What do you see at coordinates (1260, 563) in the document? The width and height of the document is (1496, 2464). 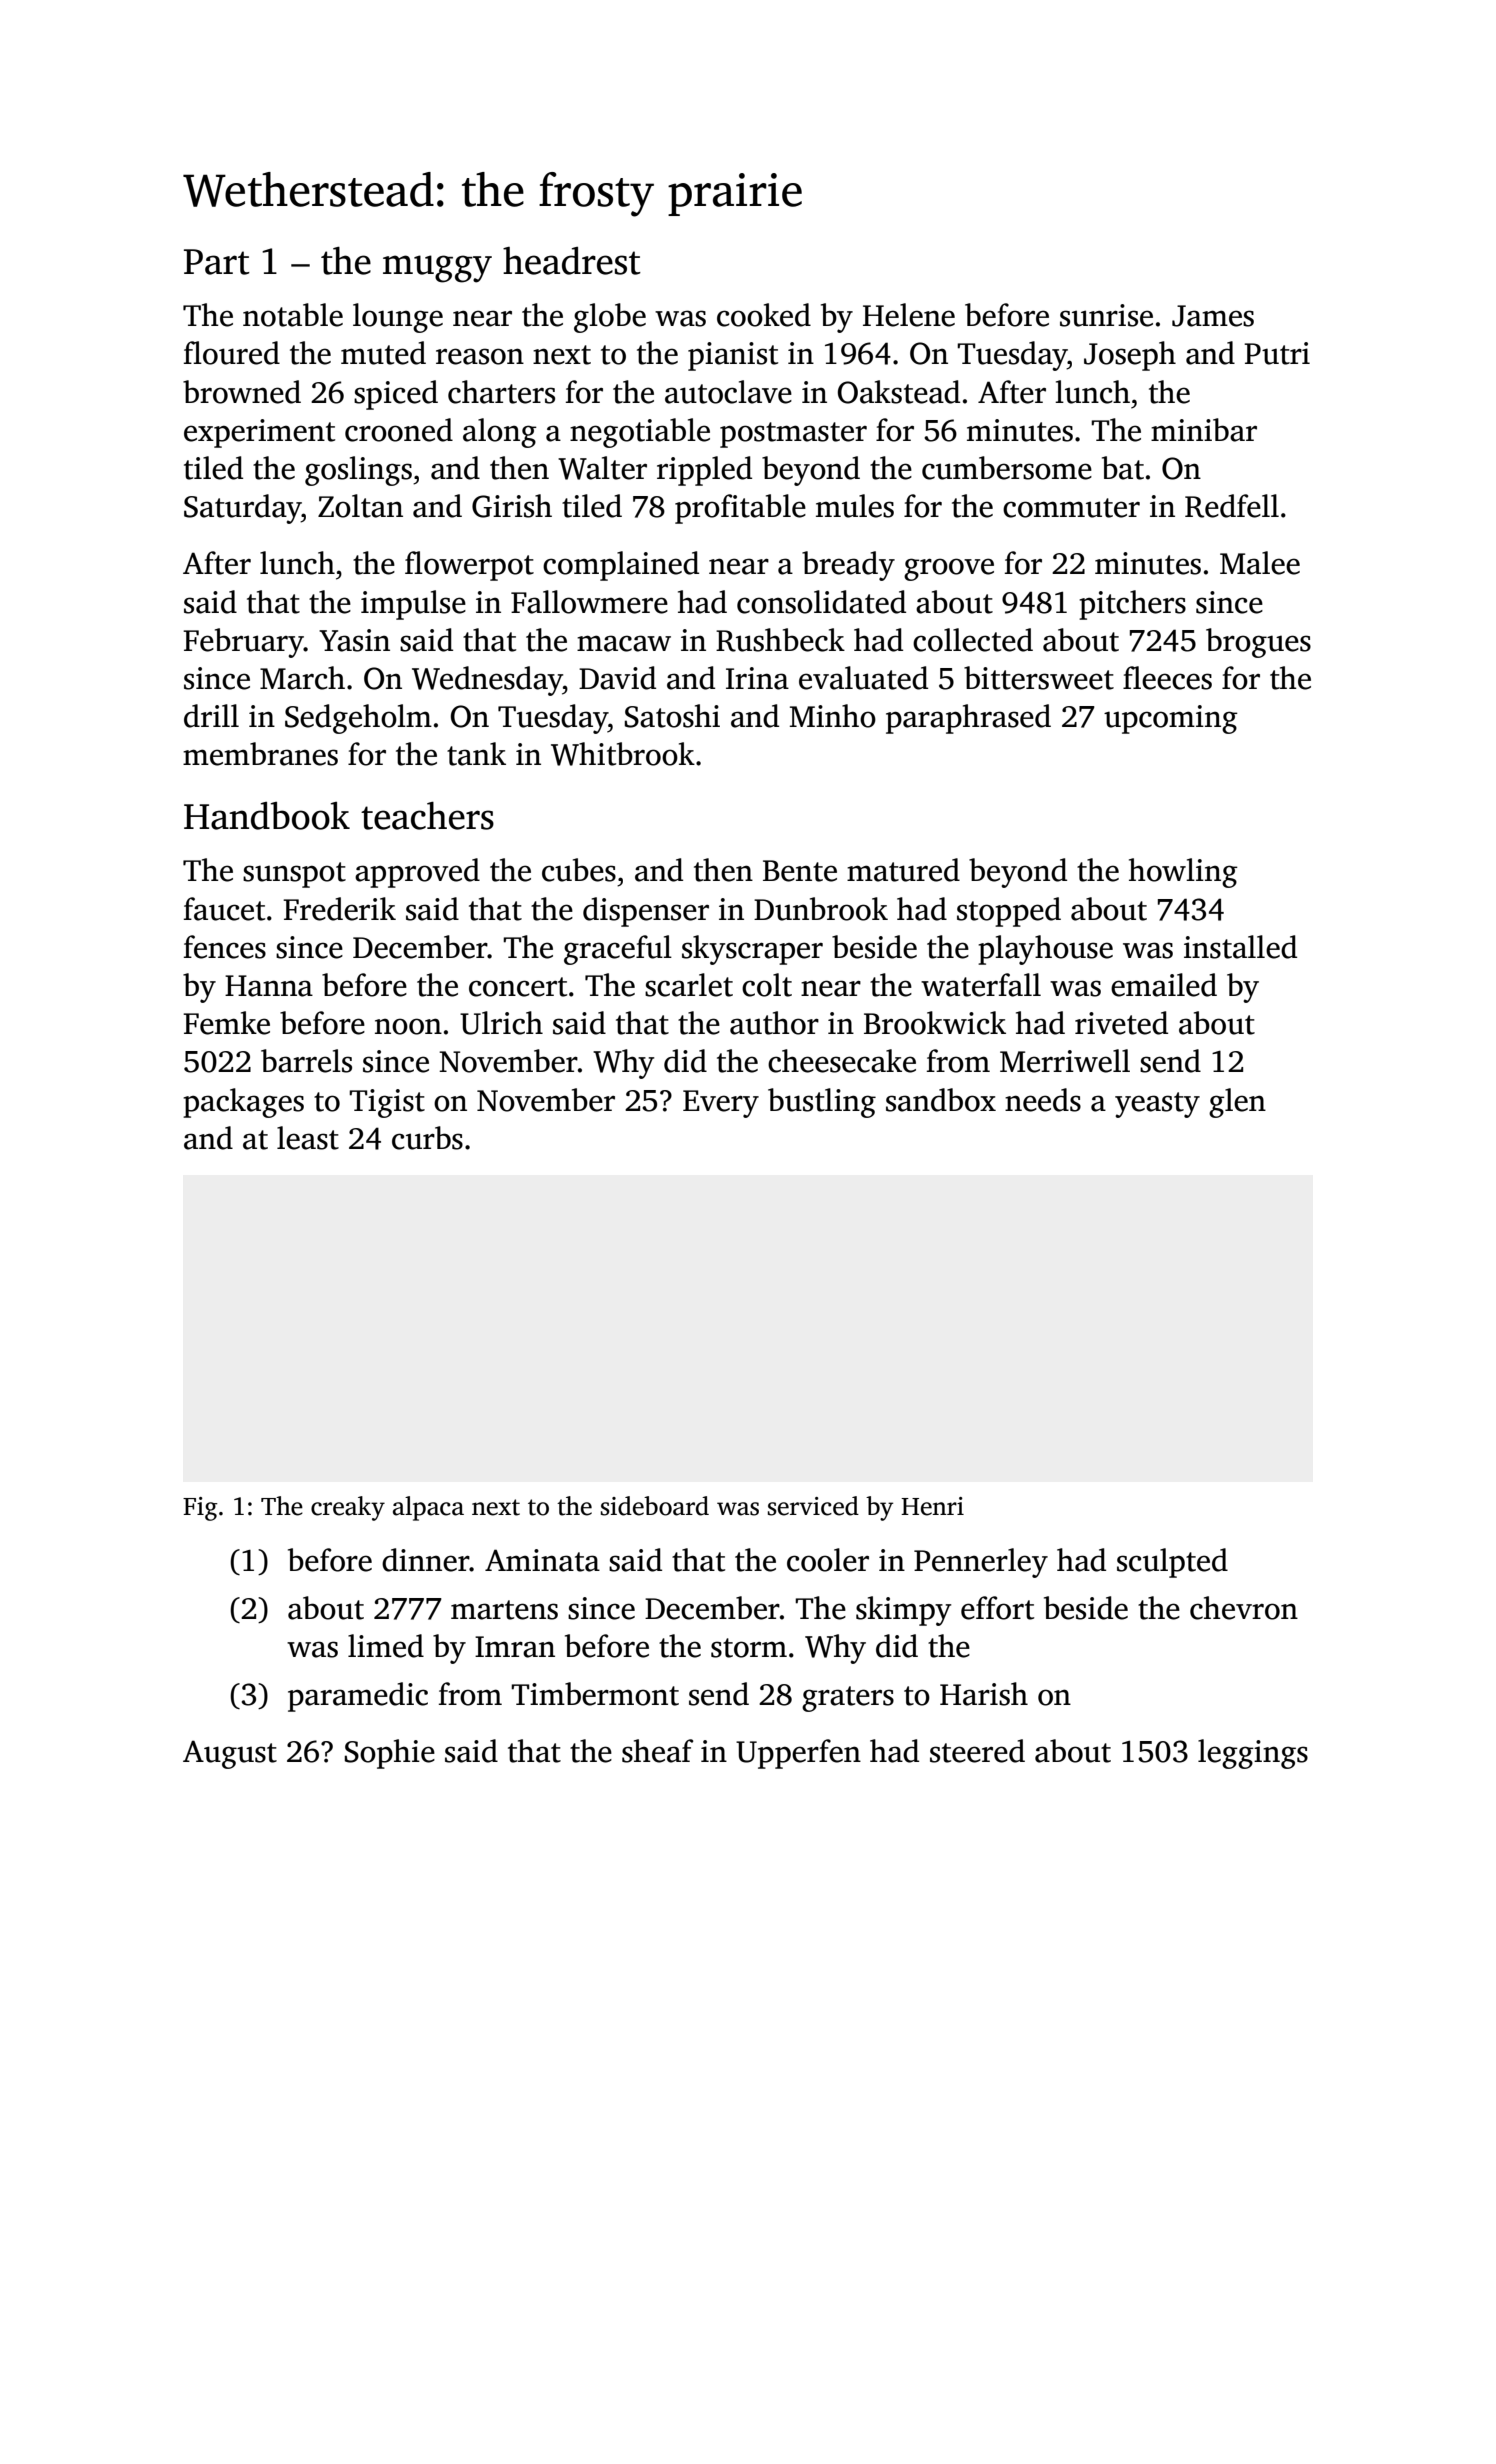 I see `Malee` at bounding box center [1260, 563].
